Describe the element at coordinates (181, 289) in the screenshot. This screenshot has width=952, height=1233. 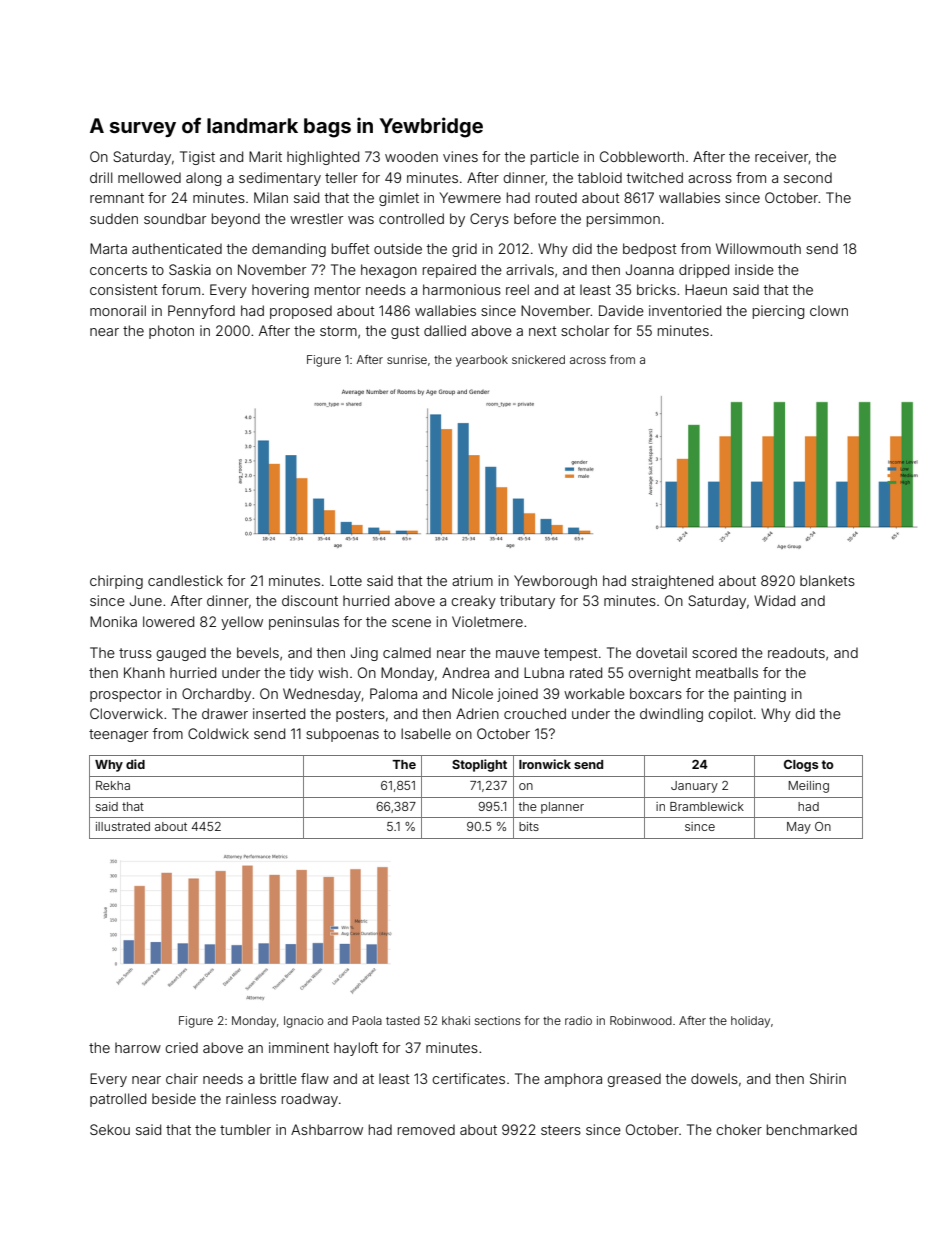
I see `forum` at that location.
